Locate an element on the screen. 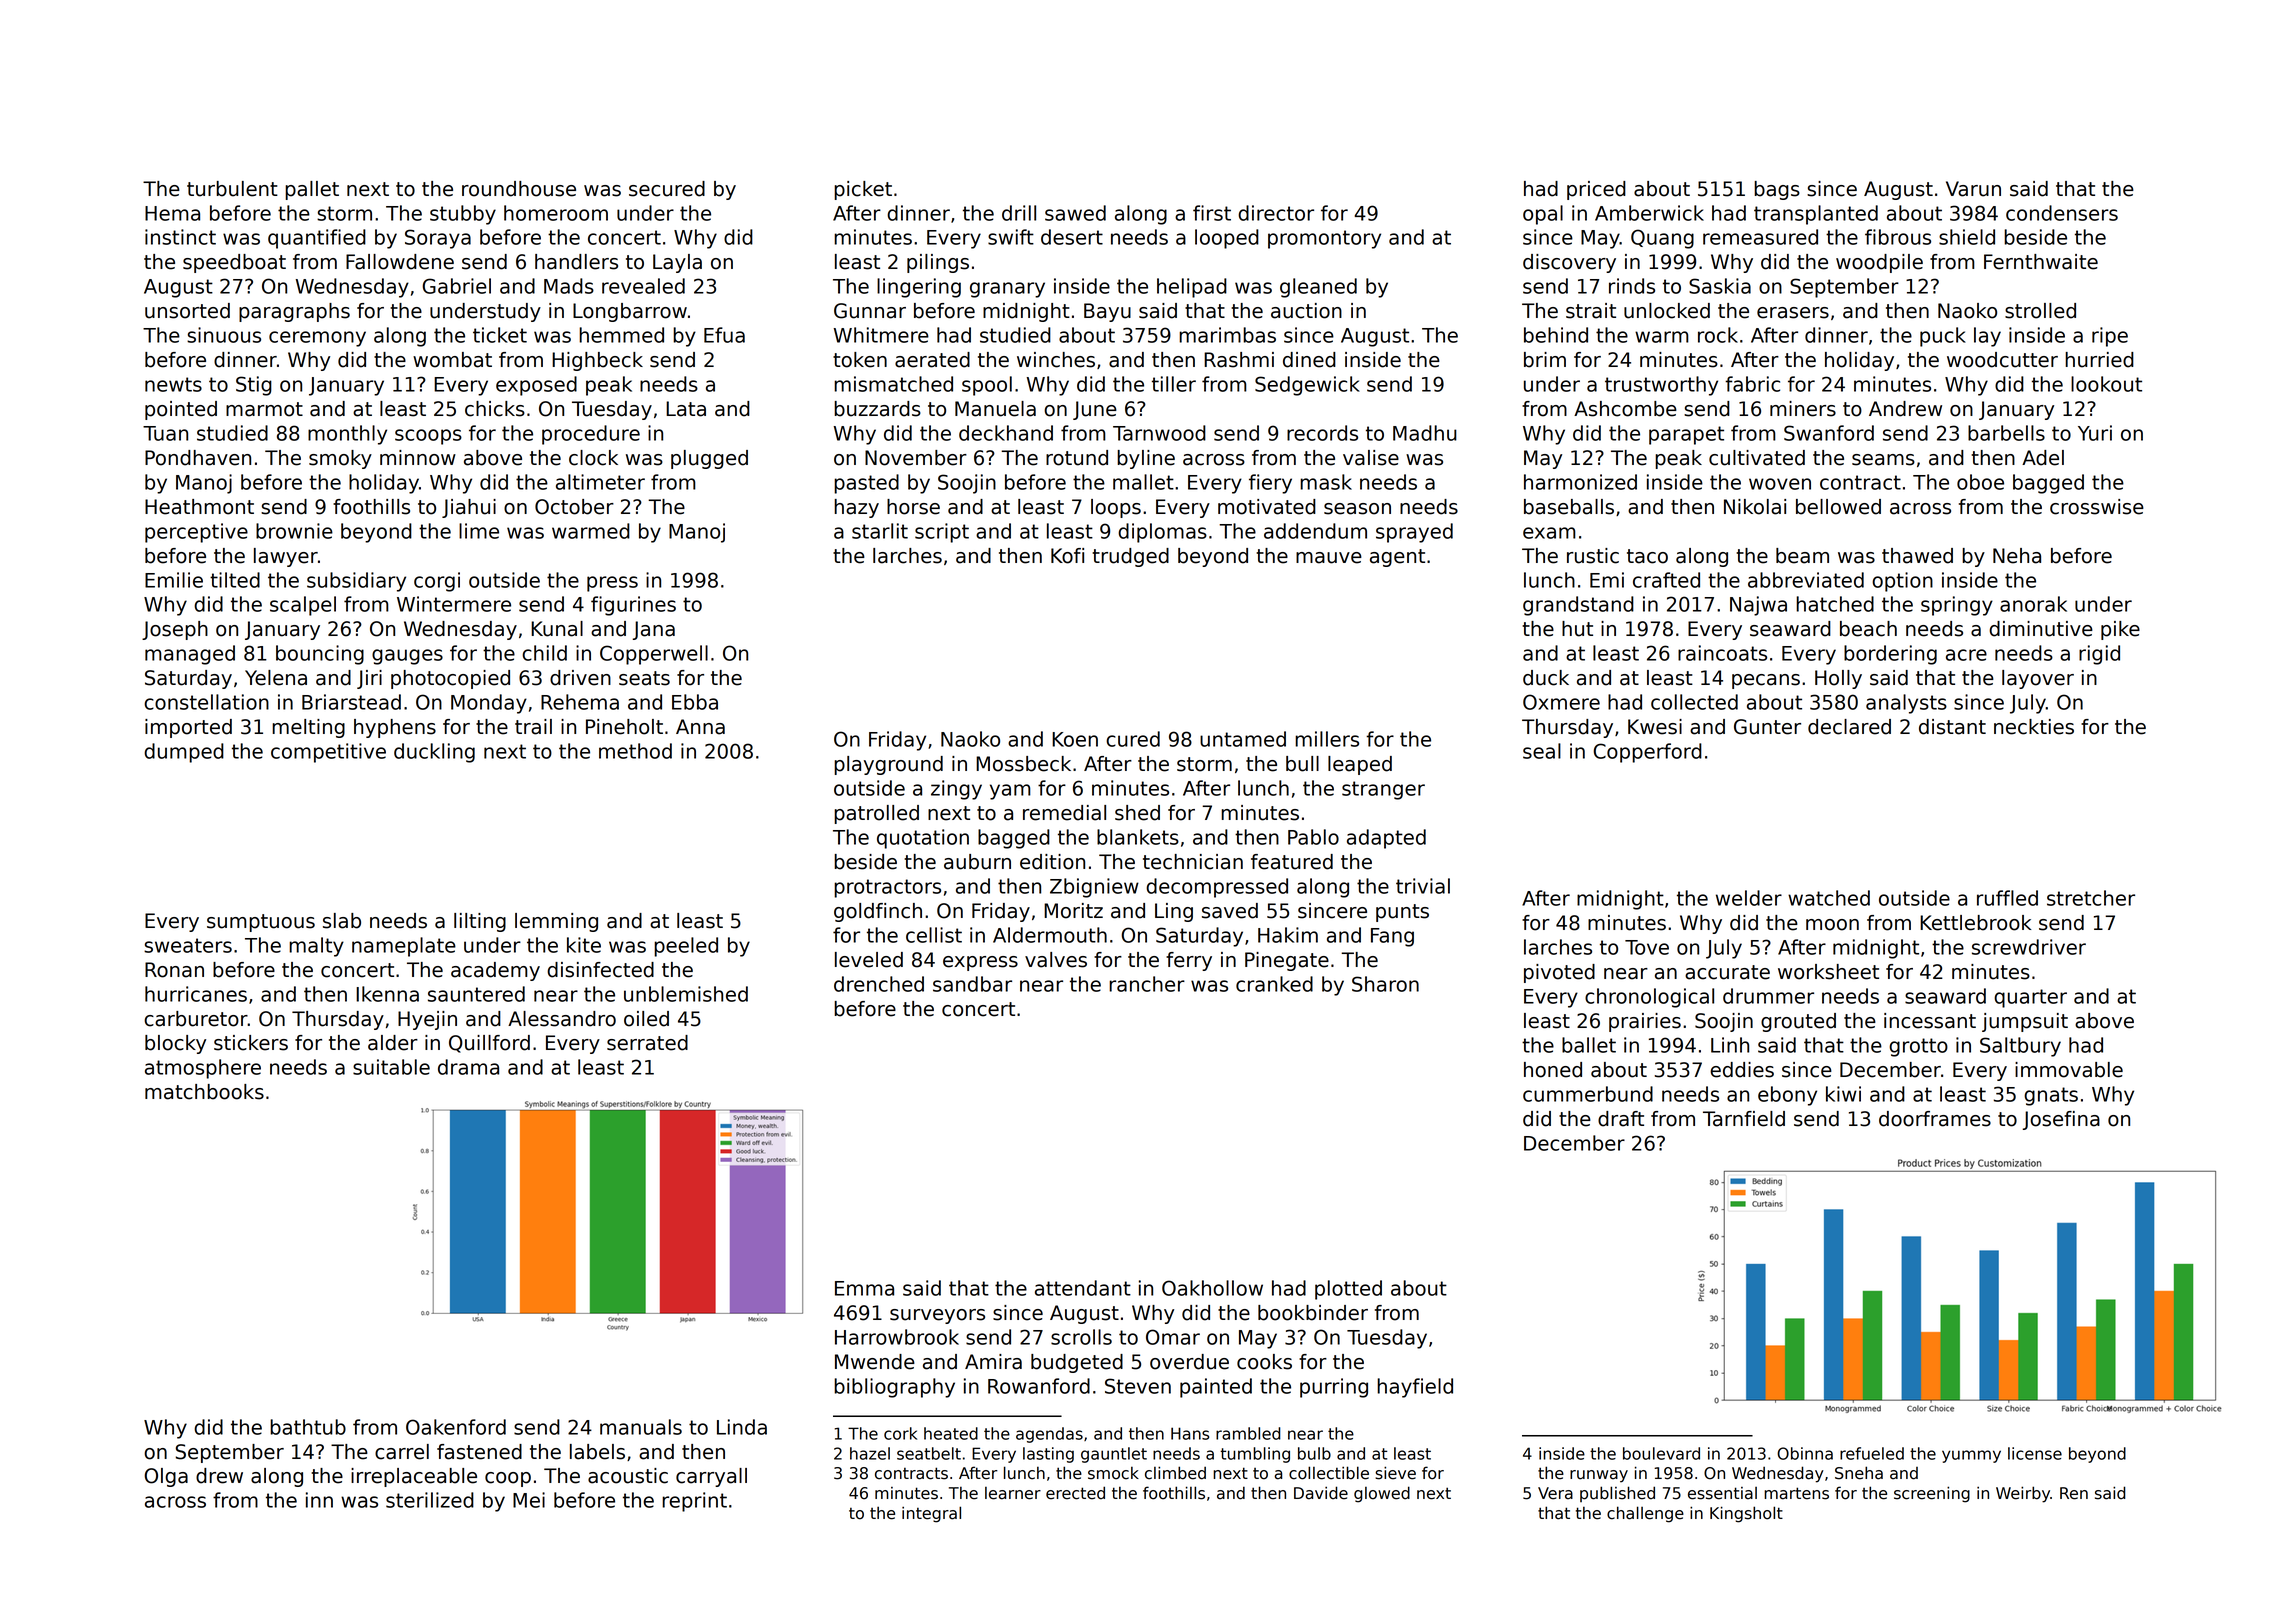 This screenshot has height=1620, width=2292. picket is located at coordinates (863, 190).
